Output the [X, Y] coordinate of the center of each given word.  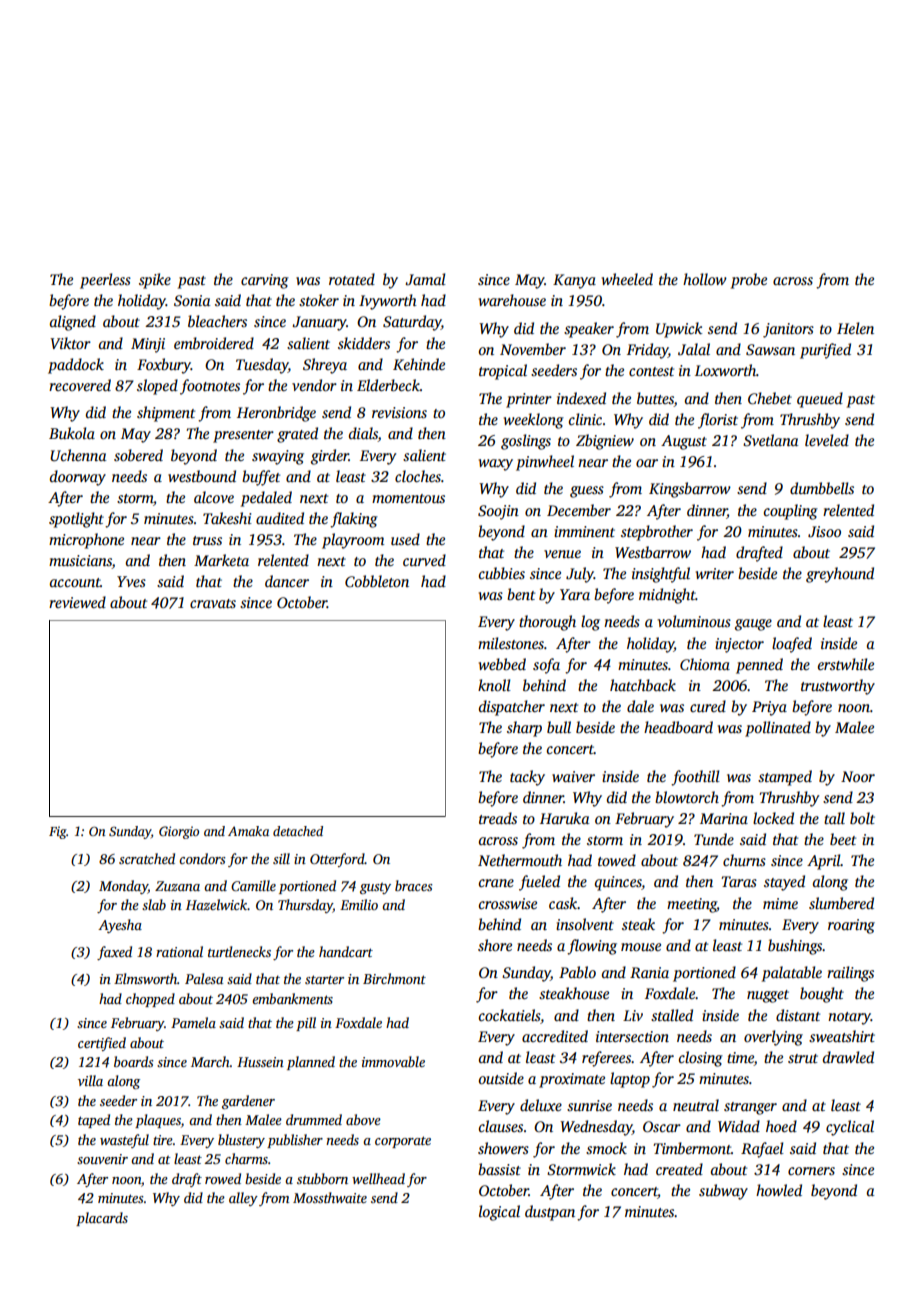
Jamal [425, 279]
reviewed [77, 602]
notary [849, 1018]
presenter [243, 436]
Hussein [260, 1062]
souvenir [102, 1159]
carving [265, 281]
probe [749, 281]
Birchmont [394, 978]
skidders [364, 343]
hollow [705, 279]
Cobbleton [377, 581]
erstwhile [846, 664]
